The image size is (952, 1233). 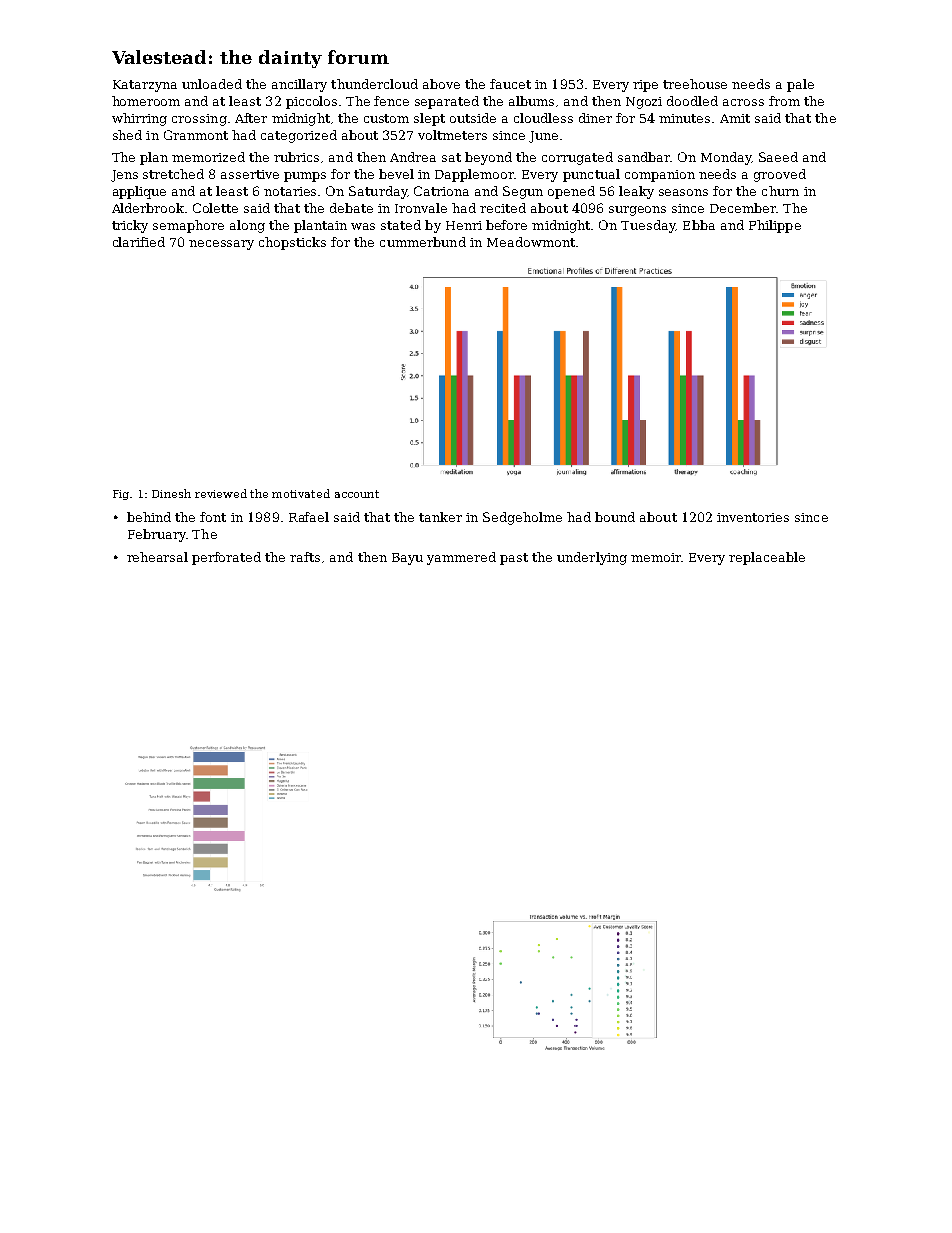 What do you see at coordinates (514, 559) in the image?
I see `past` at bounding box center [514, 559].
